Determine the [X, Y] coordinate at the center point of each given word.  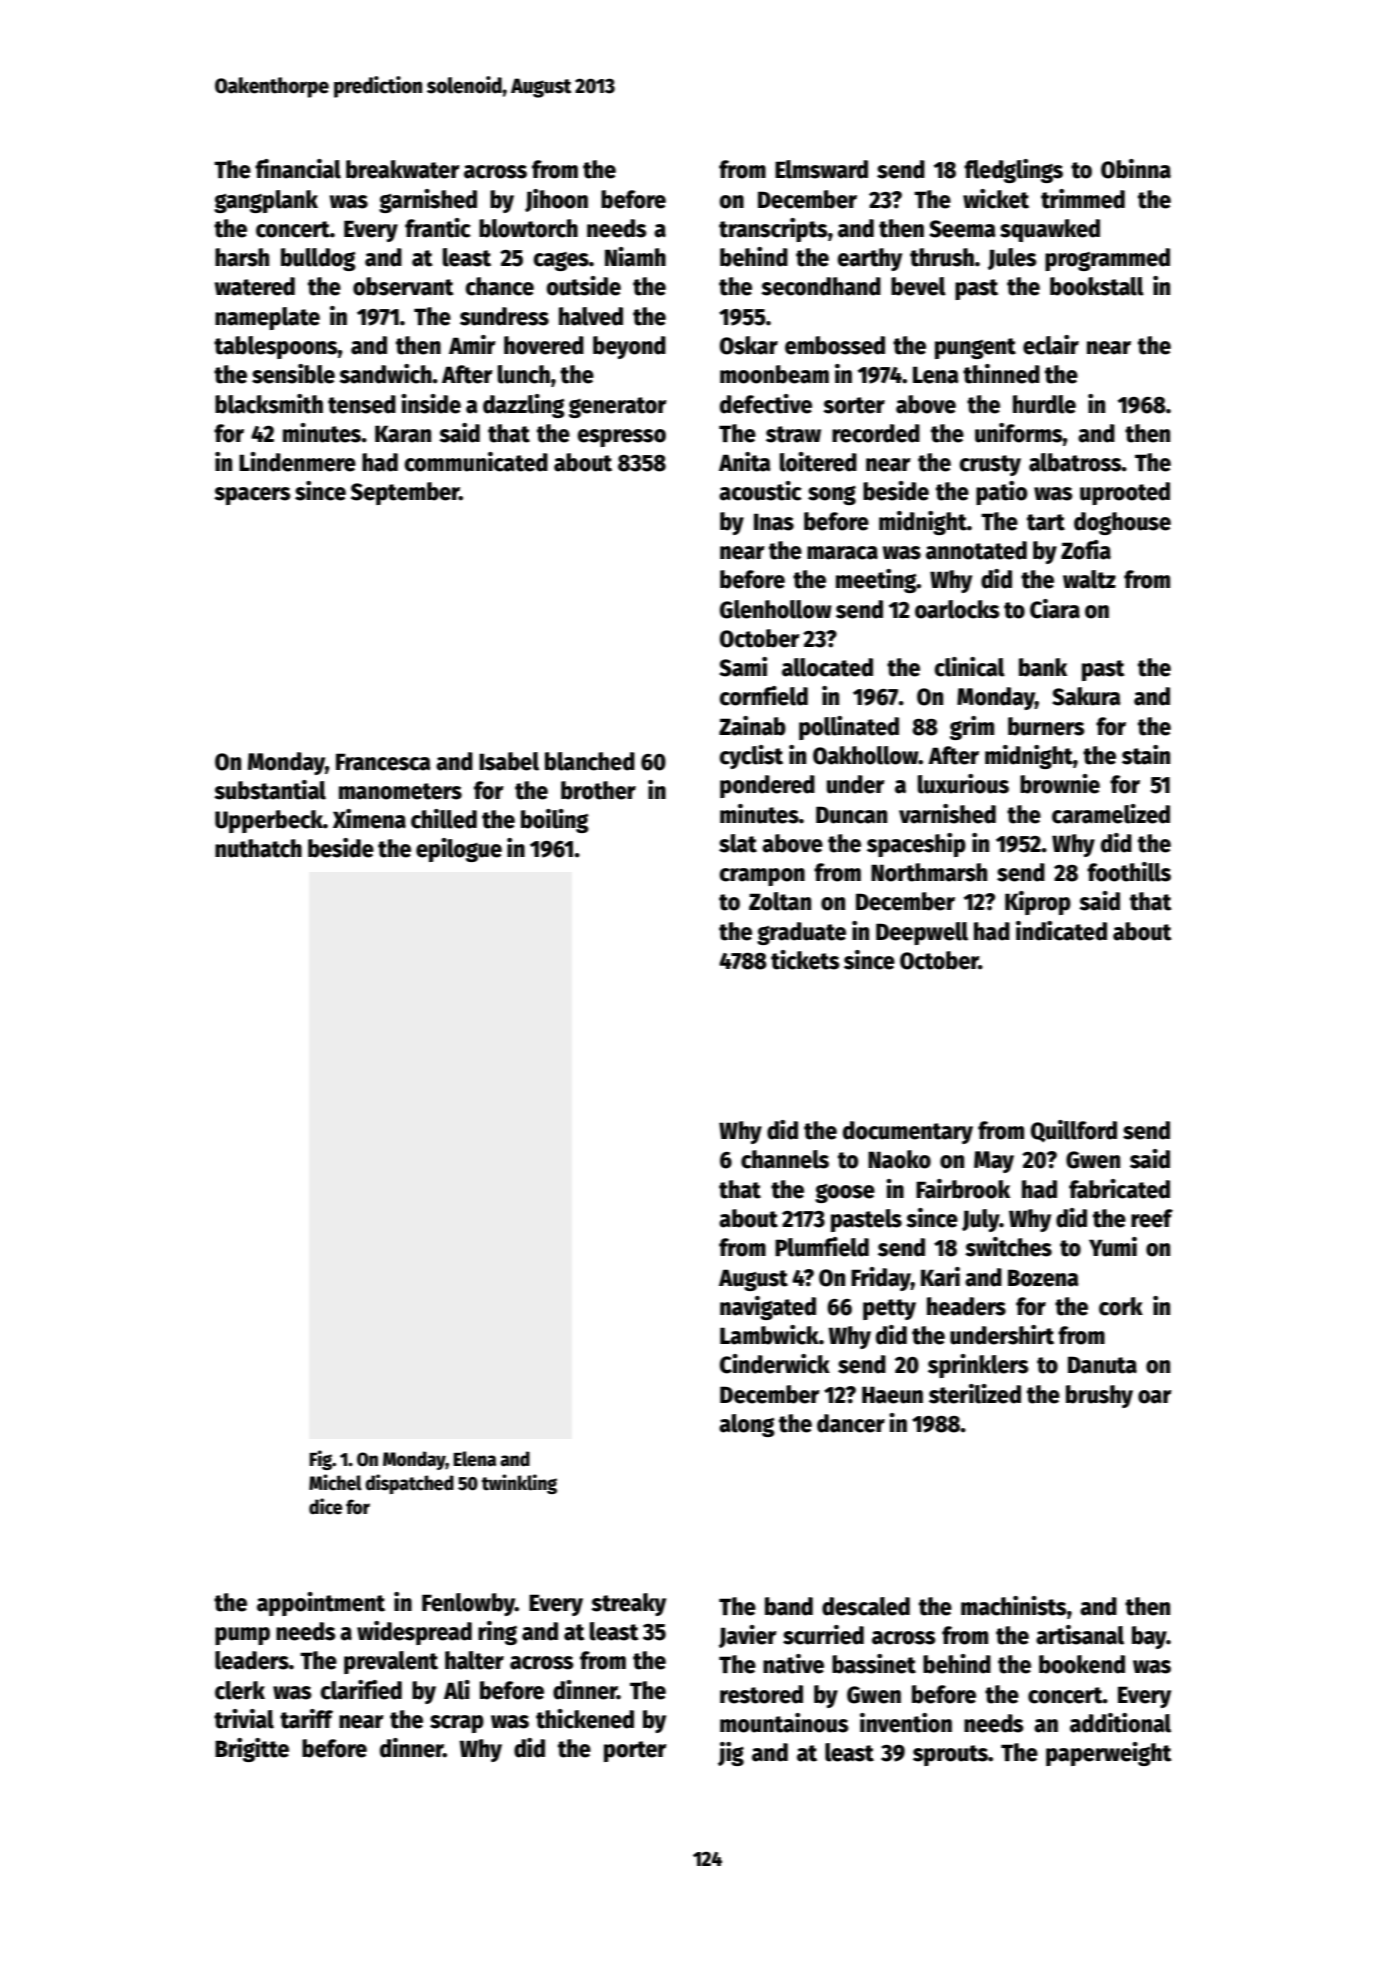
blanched [590, 761]
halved [591, 316]
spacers [252, 496]
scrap [457, 1724]
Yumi [1113, 1247]
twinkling [519, 1484]
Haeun [892, 1395]
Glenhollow [776, 609]
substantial [270, 790]
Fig [321, 1460]
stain [1146, 755]
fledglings [1013, 171]
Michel [335, 1482]
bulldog [318, 259]
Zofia [1086, 550]
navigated [768, 1308]
